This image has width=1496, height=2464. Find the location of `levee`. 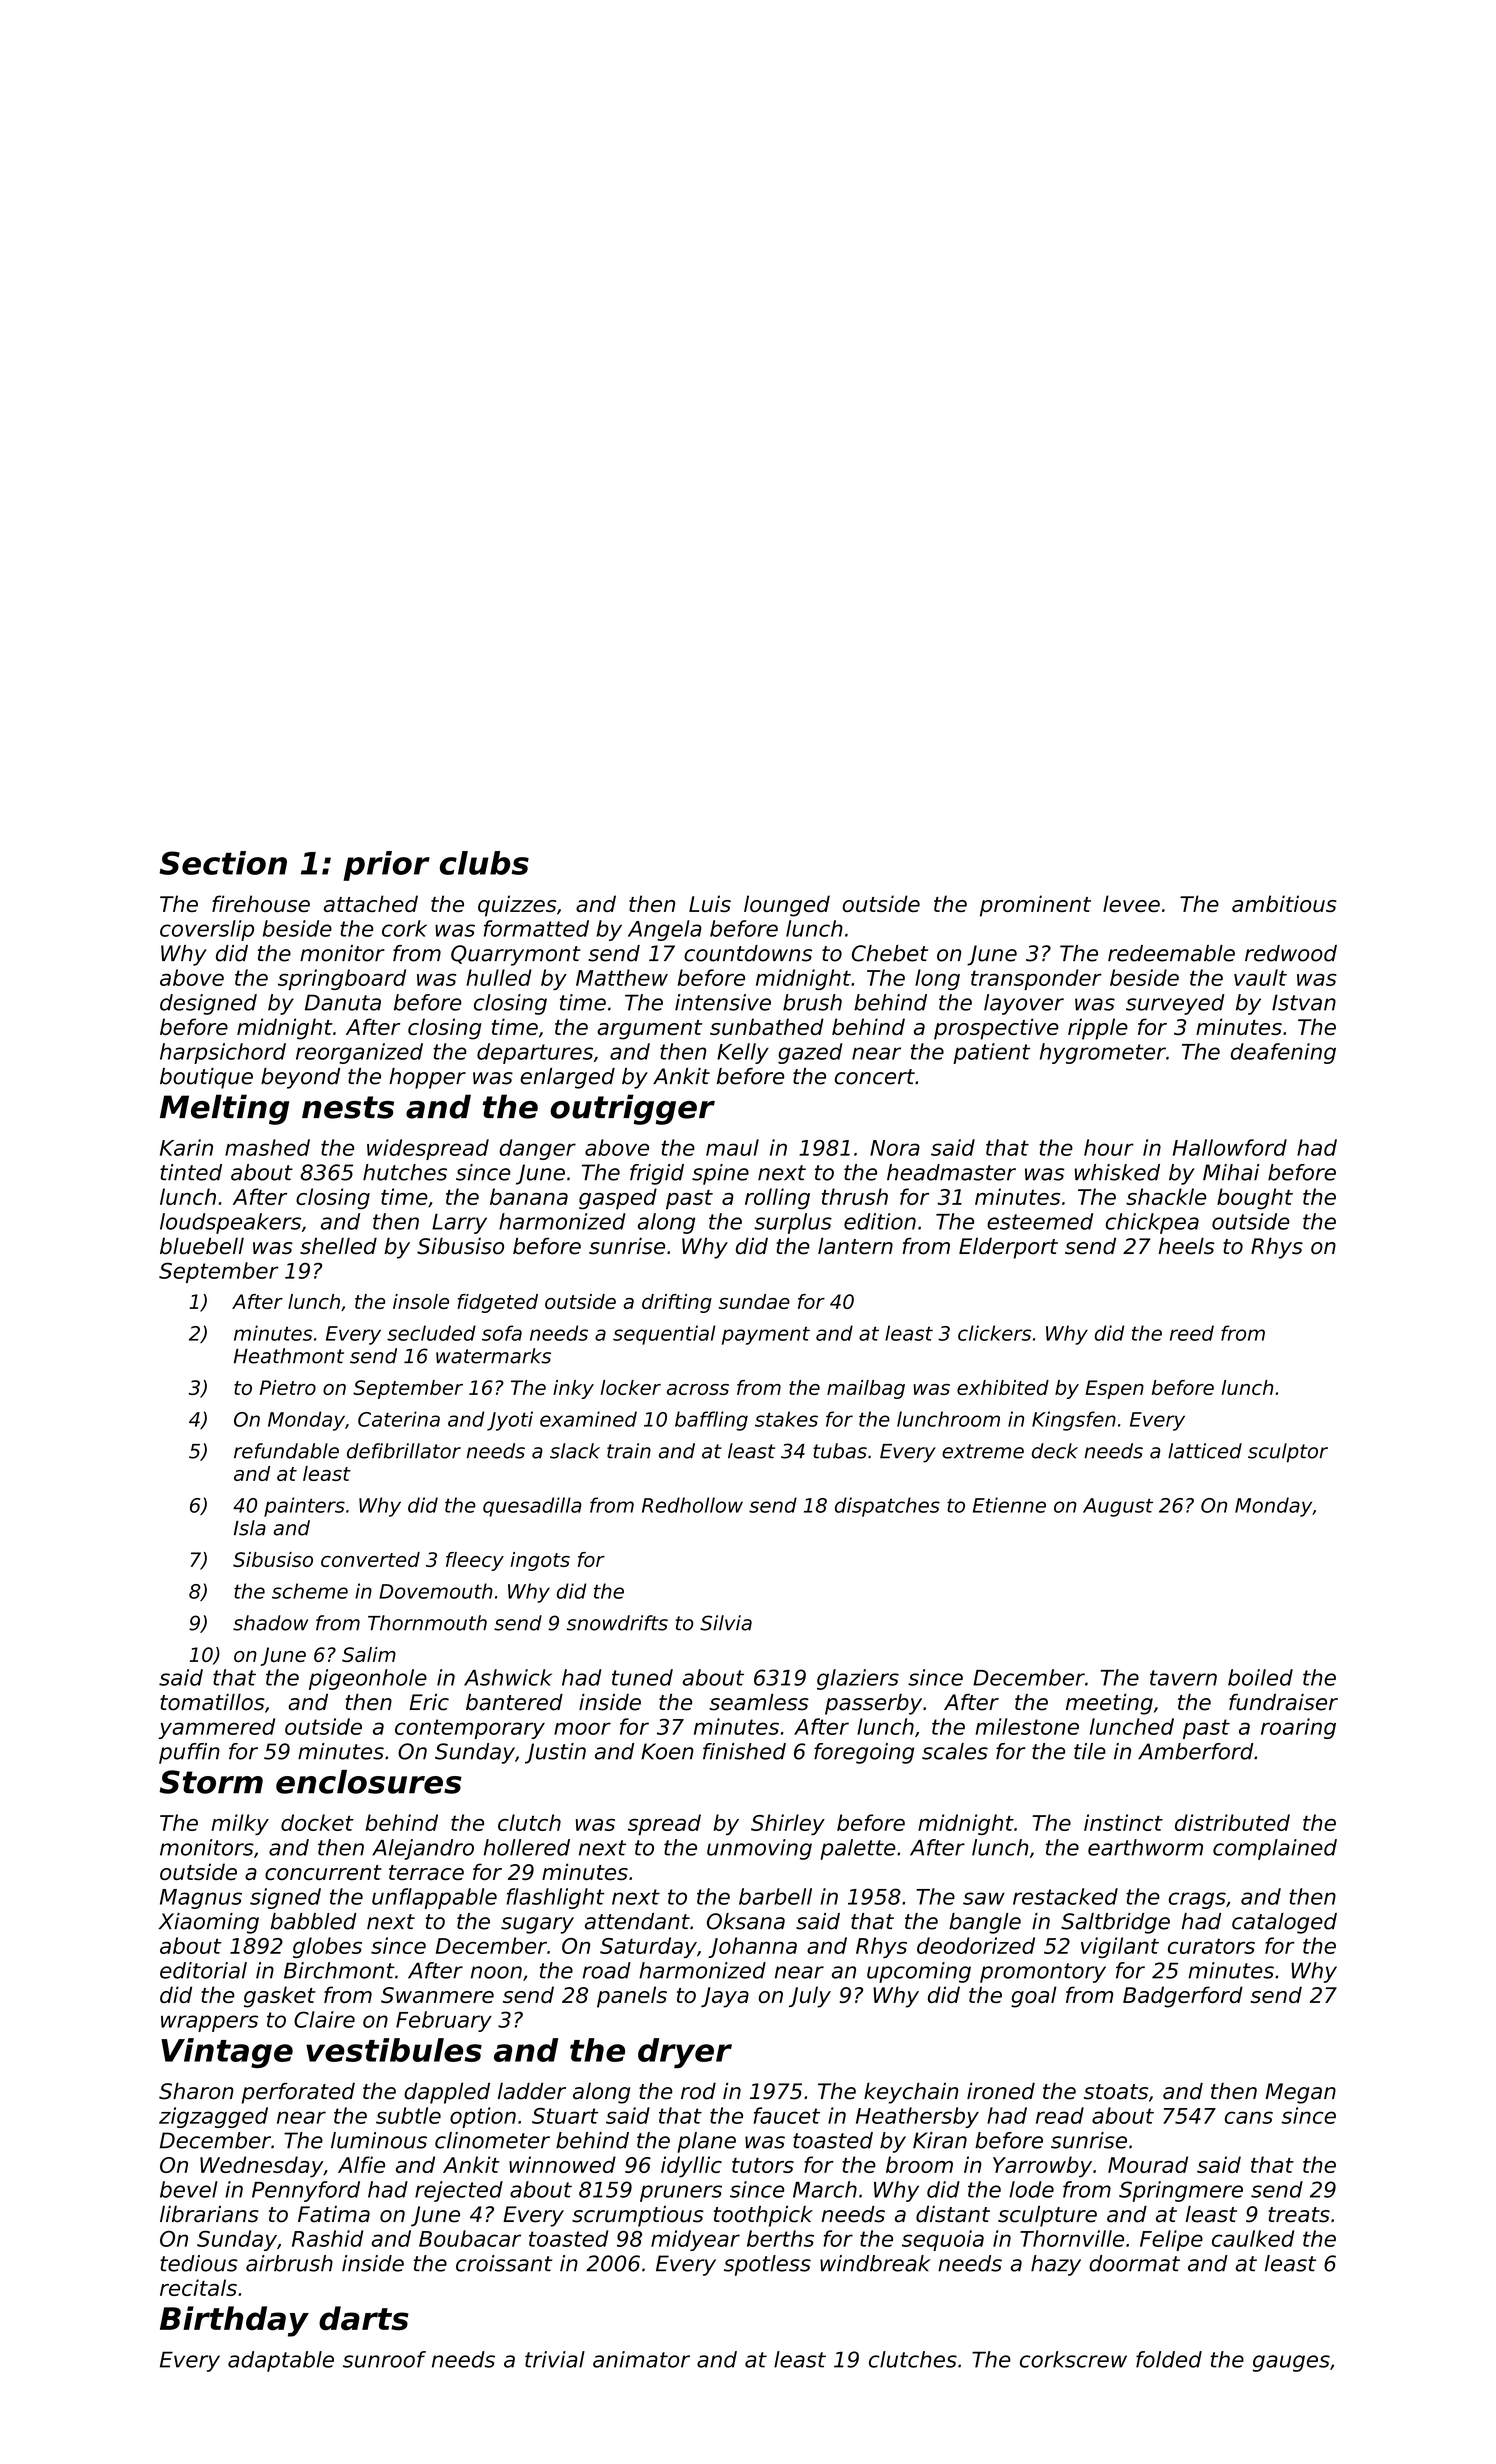

levee is located at coordinates (1131, 903).
